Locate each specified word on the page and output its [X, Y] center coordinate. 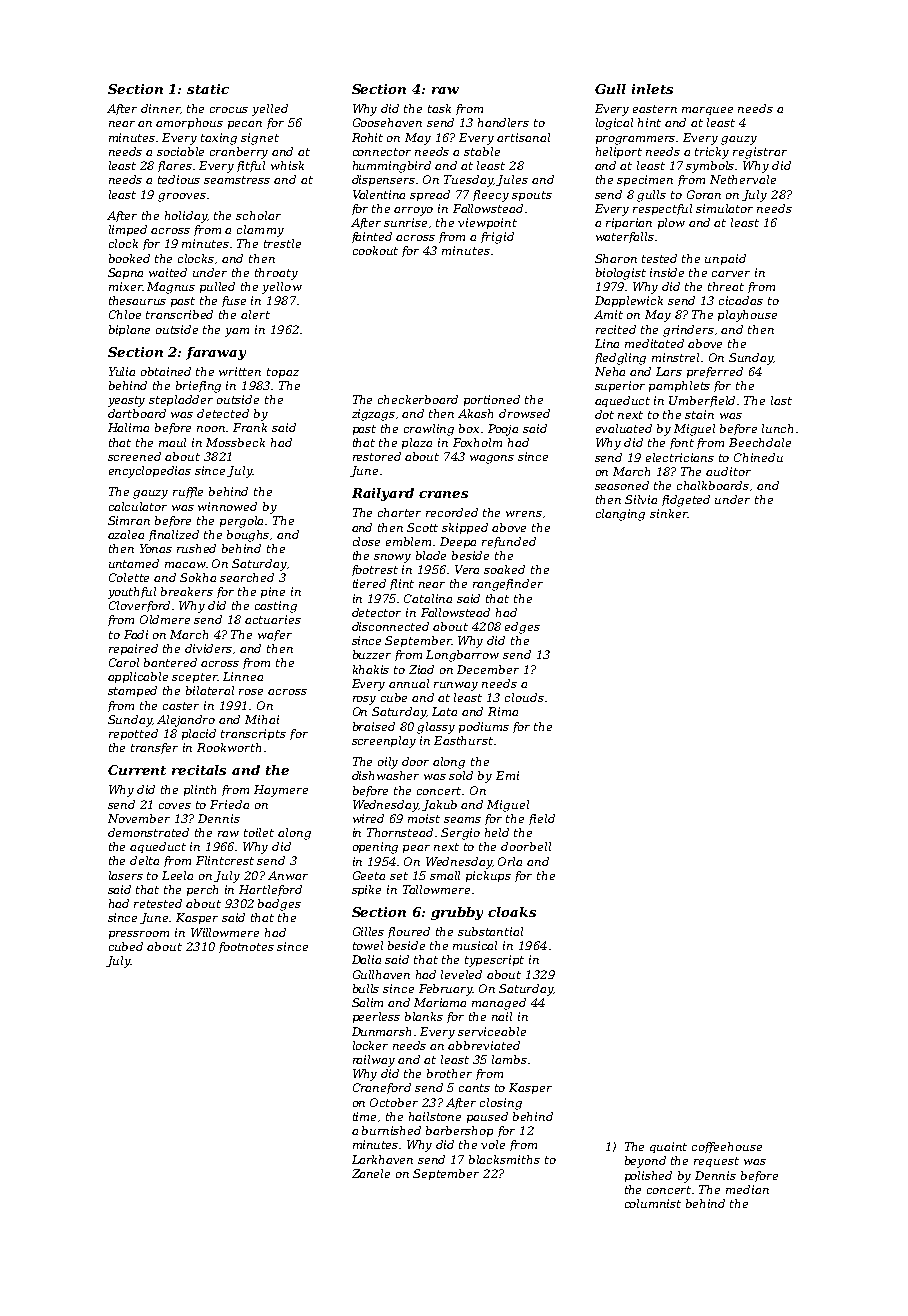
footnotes [246, 947]
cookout [375, 250]
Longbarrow [462, 656]
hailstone [435, 1116]
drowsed [524, 413]
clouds [524, 697]
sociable [180, 151]
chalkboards [713, 485]
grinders [688, 331]
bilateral [210, 690]
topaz [283, 373]
